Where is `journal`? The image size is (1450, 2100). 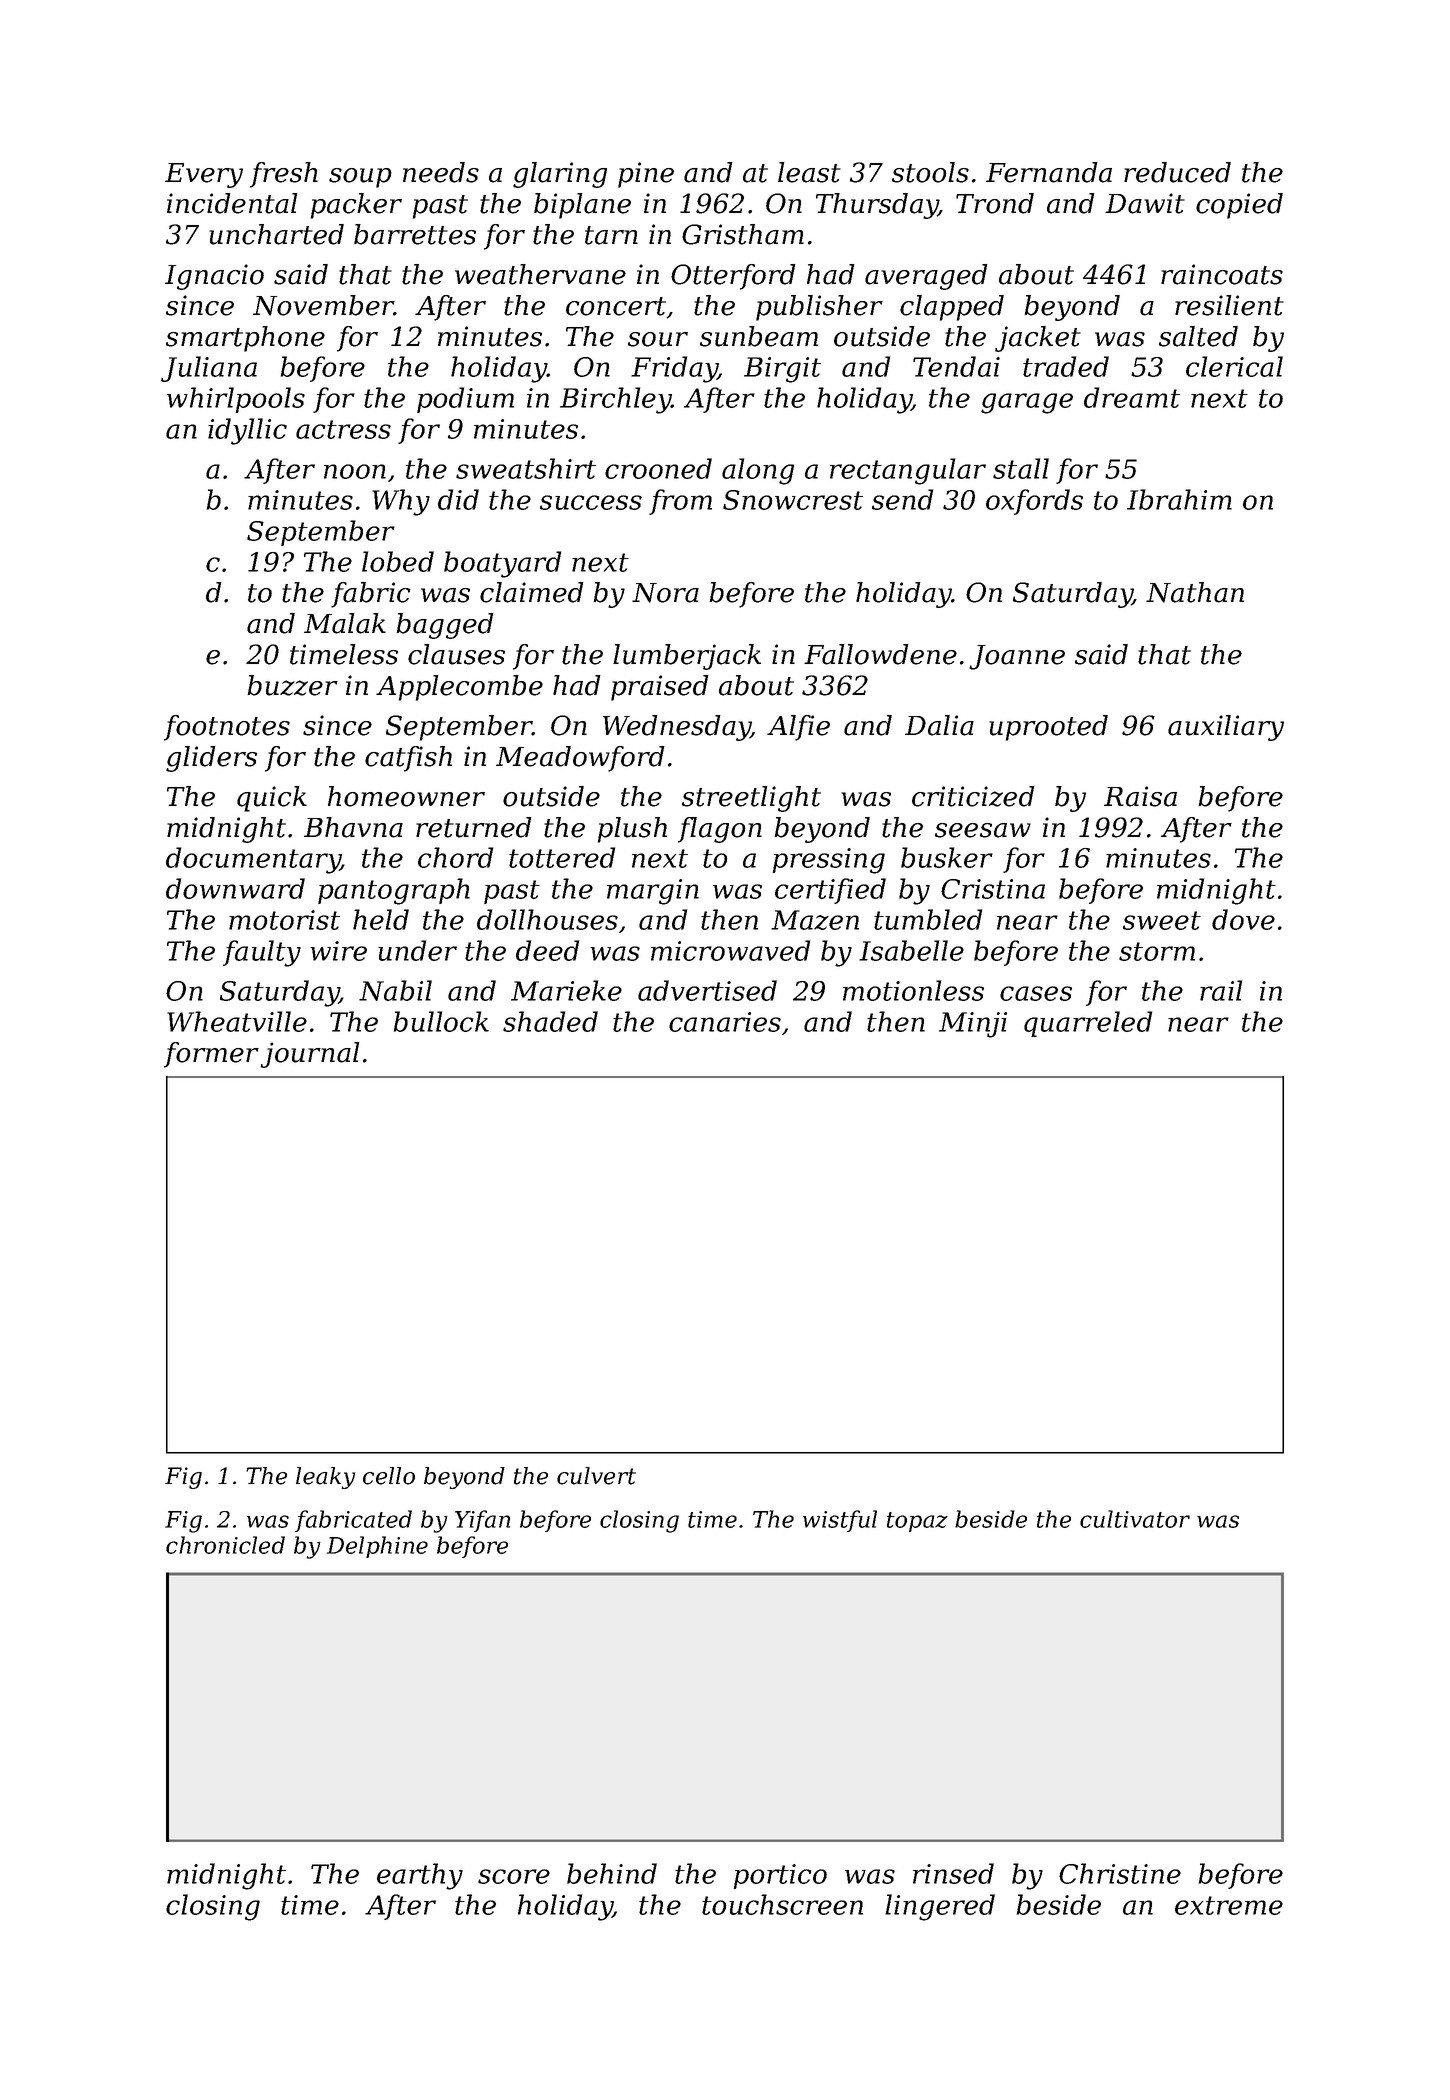 journal is located at coordinates (310, 1055).
